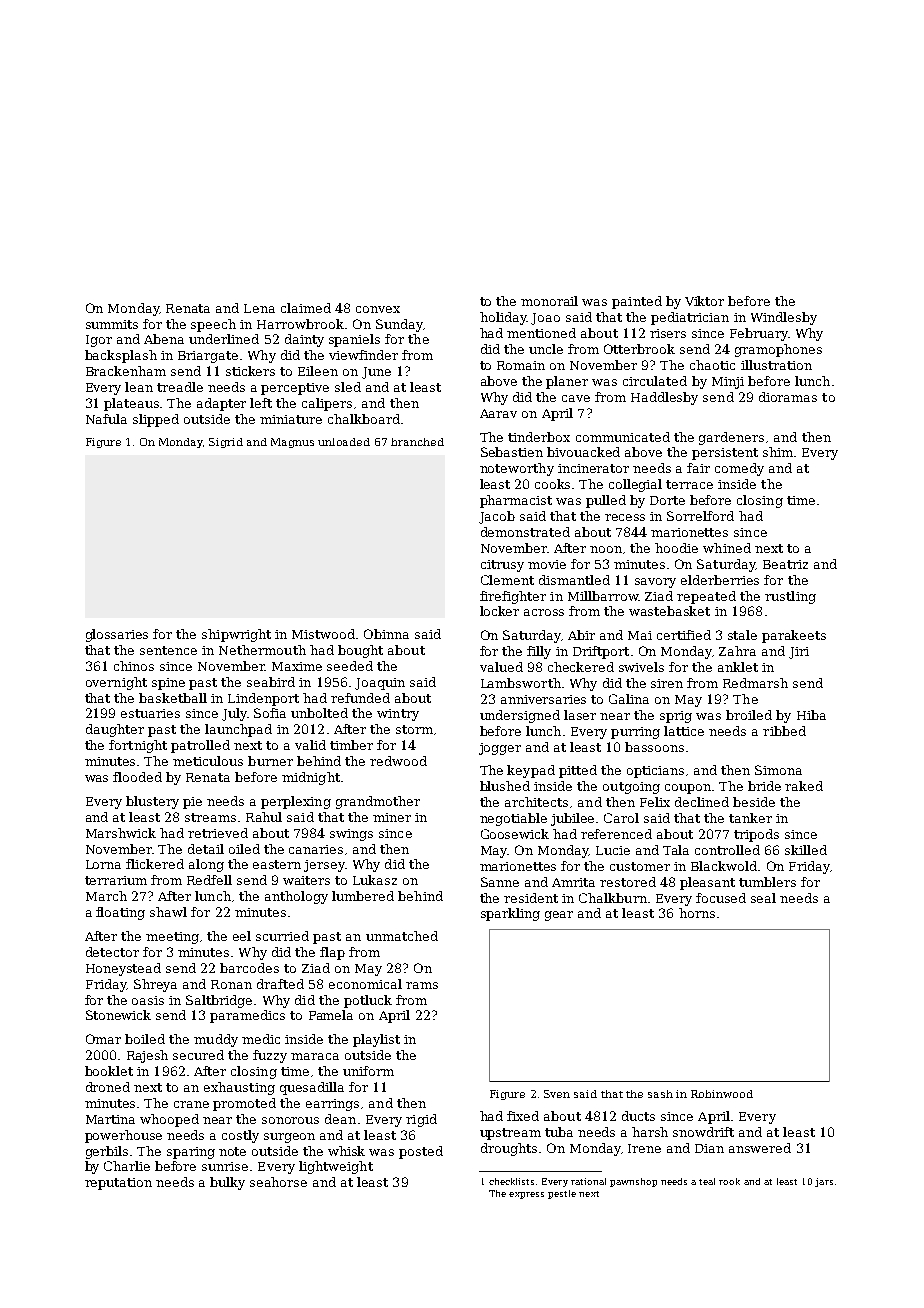 The height and width of the screenshot is (1308, 924). Describe the element at coordinates (722, 1094) in the screenshot. I see `Robinwood` at that location.
